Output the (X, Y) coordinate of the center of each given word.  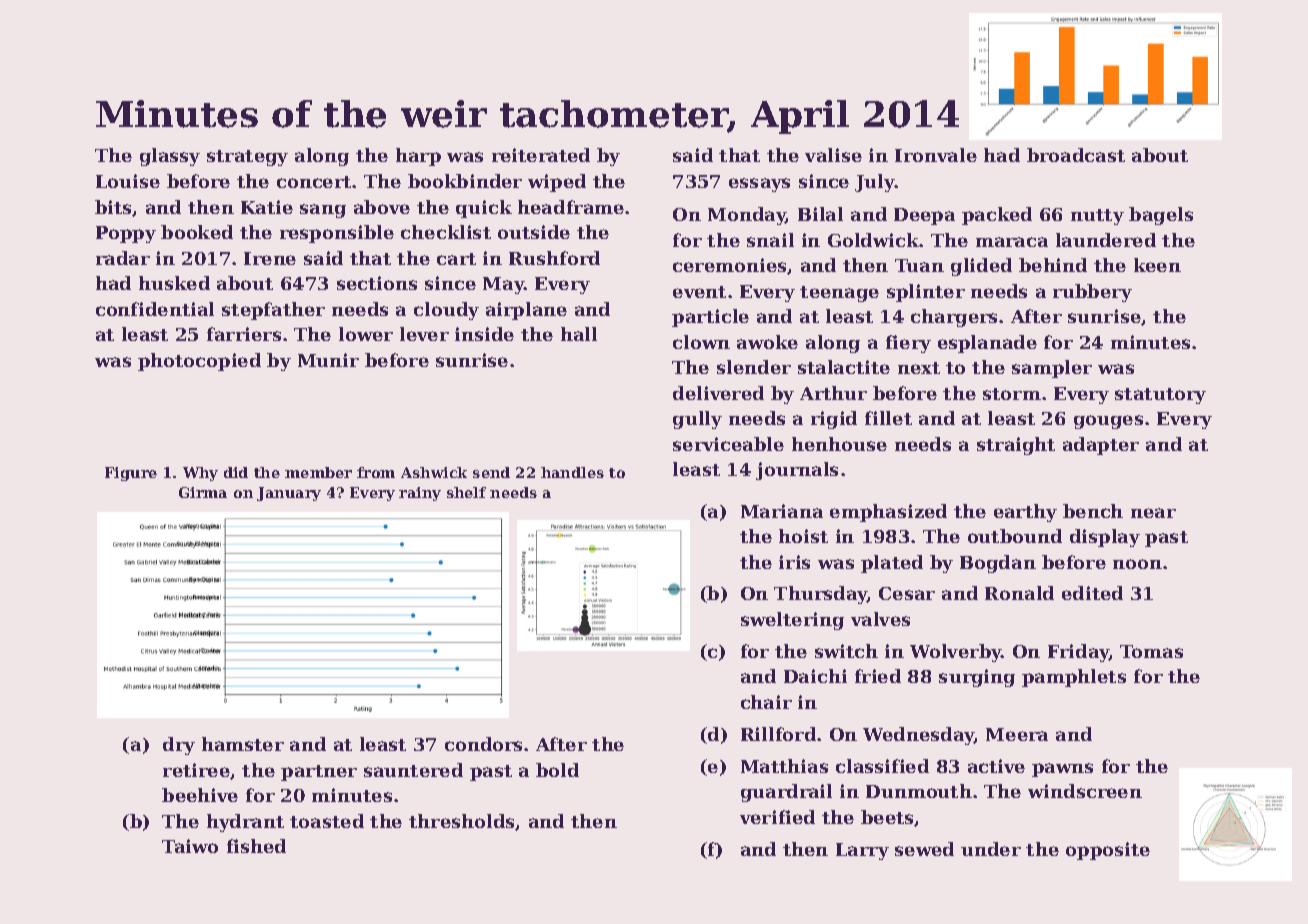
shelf (466, 492)
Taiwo (190, 846)
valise (833, 155)
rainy (420, 494)
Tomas (1151, 651)
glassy (170, 157)
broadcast (1076, 155)
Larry (862, 851)
